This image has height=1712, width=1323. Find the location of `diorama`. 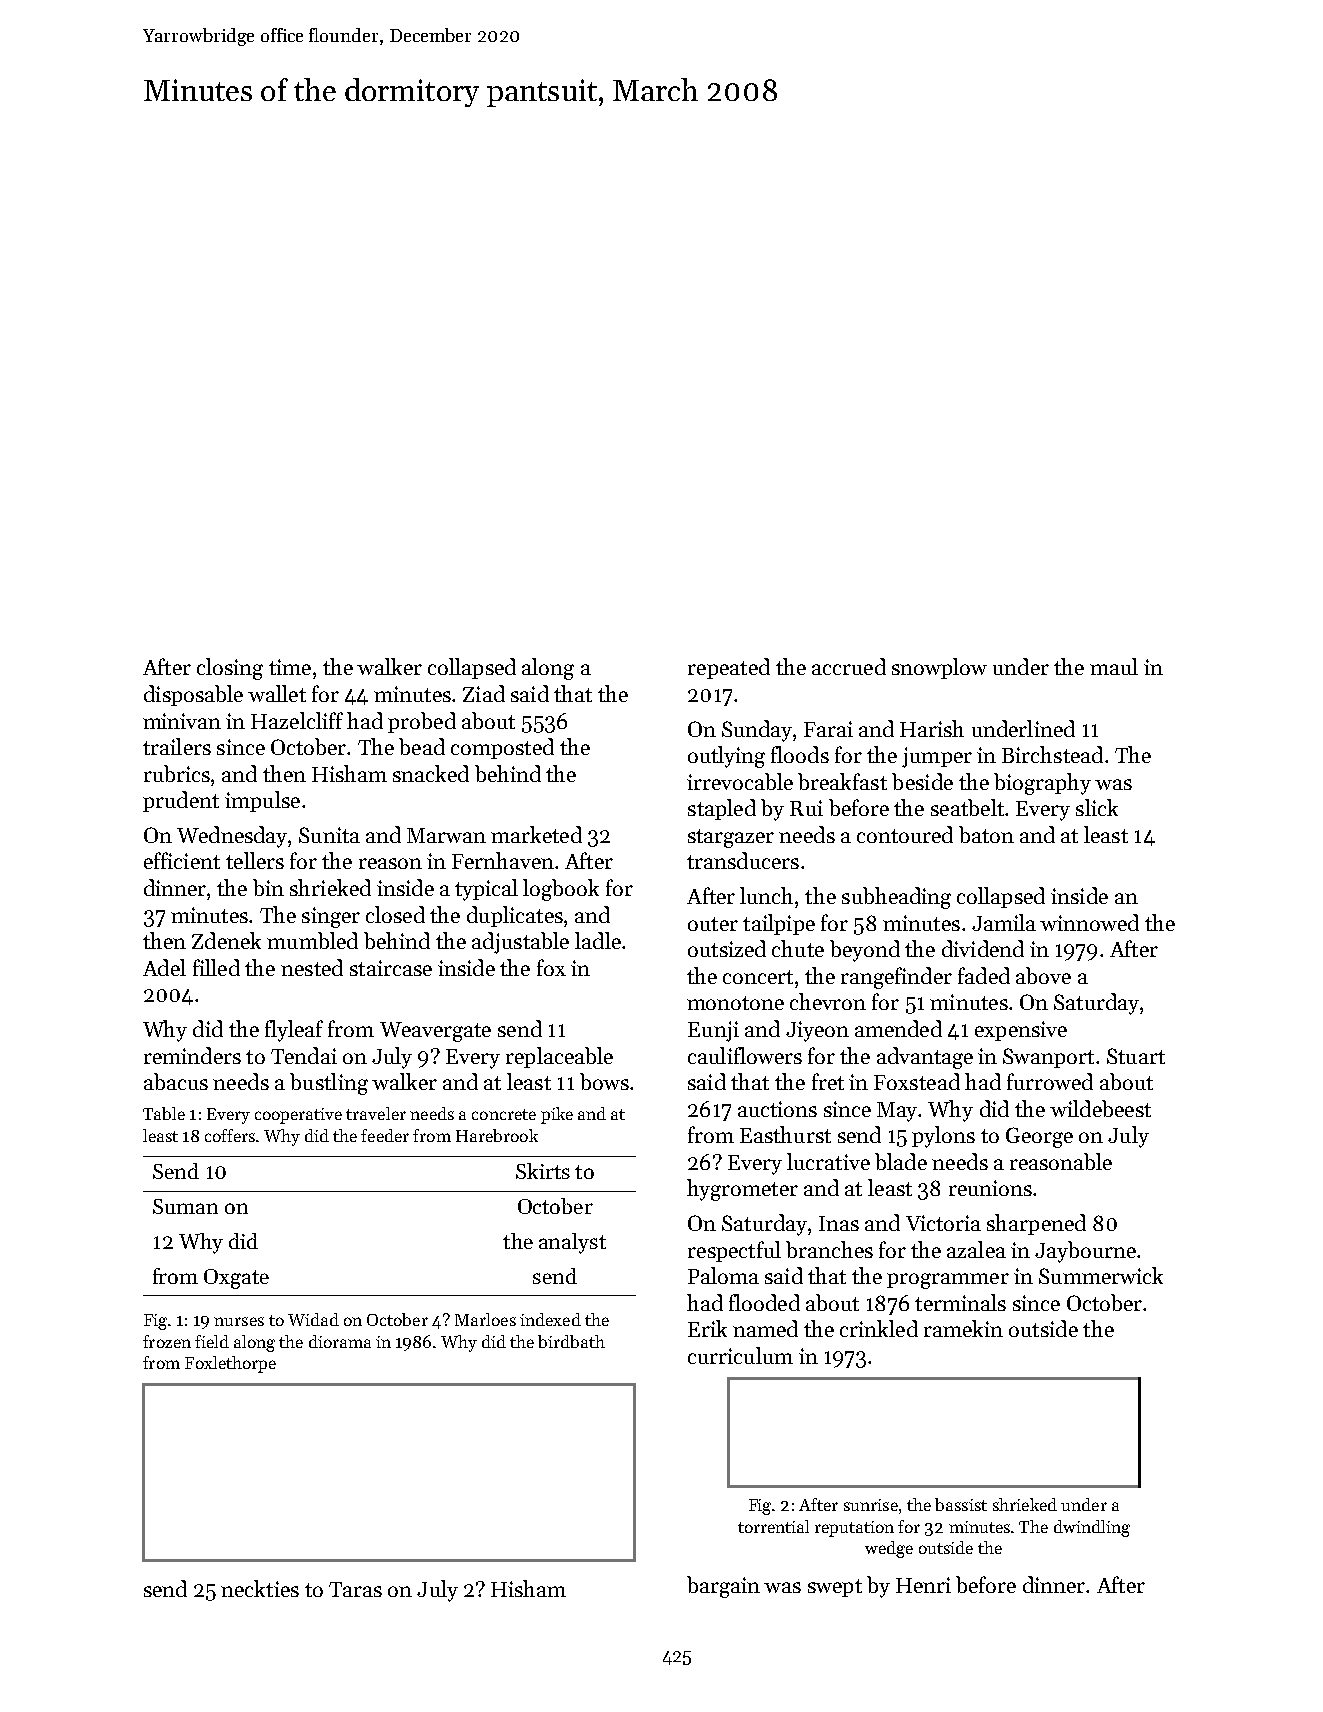

diorama is located at coordinates (340, 1341).
